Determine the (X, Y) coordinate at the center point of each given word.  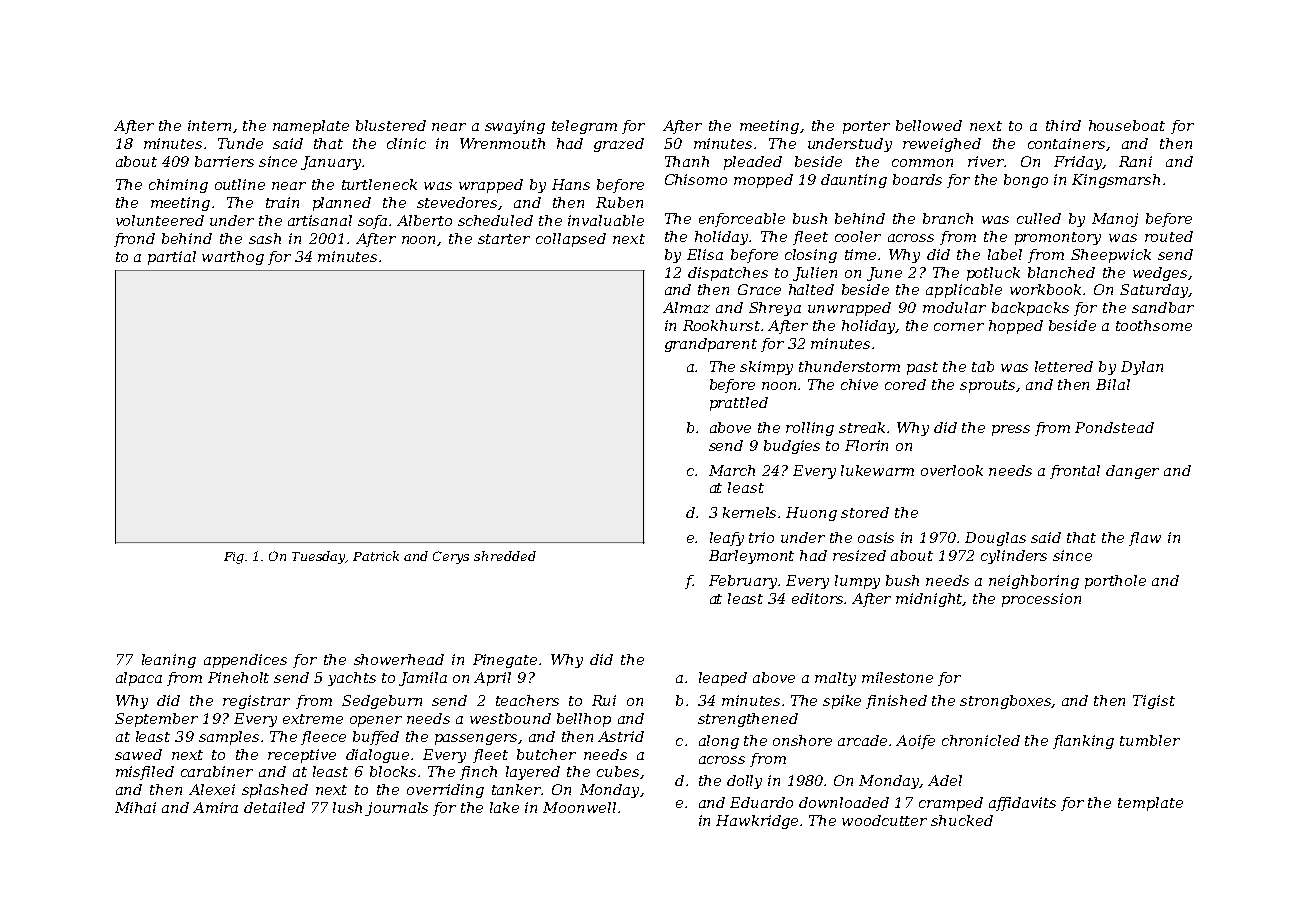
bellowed (929, 125)
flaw (1145, 539)
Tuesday (319, 557)
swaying (515, 127)
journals (396, 809)
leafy (727, 539)
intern (209, 125)
